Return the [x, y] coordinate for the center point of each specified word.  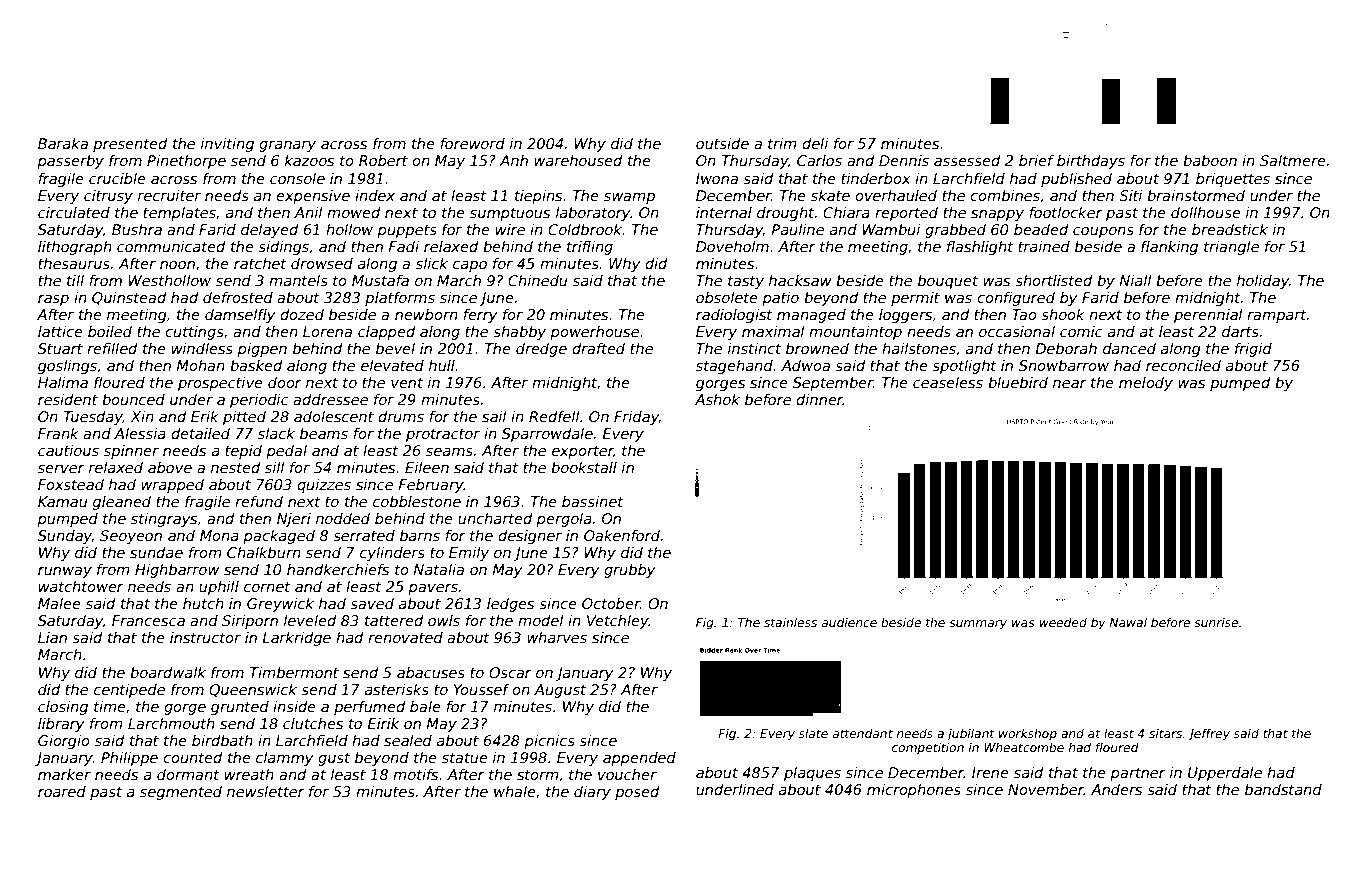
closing [63, 708]
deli [815, 143]
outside [722, 143]
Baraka [63, 143]
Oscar [510, 672]
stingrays [164, 520]
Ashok [717, 399]
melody [1146, 384]
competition [928, 748]
